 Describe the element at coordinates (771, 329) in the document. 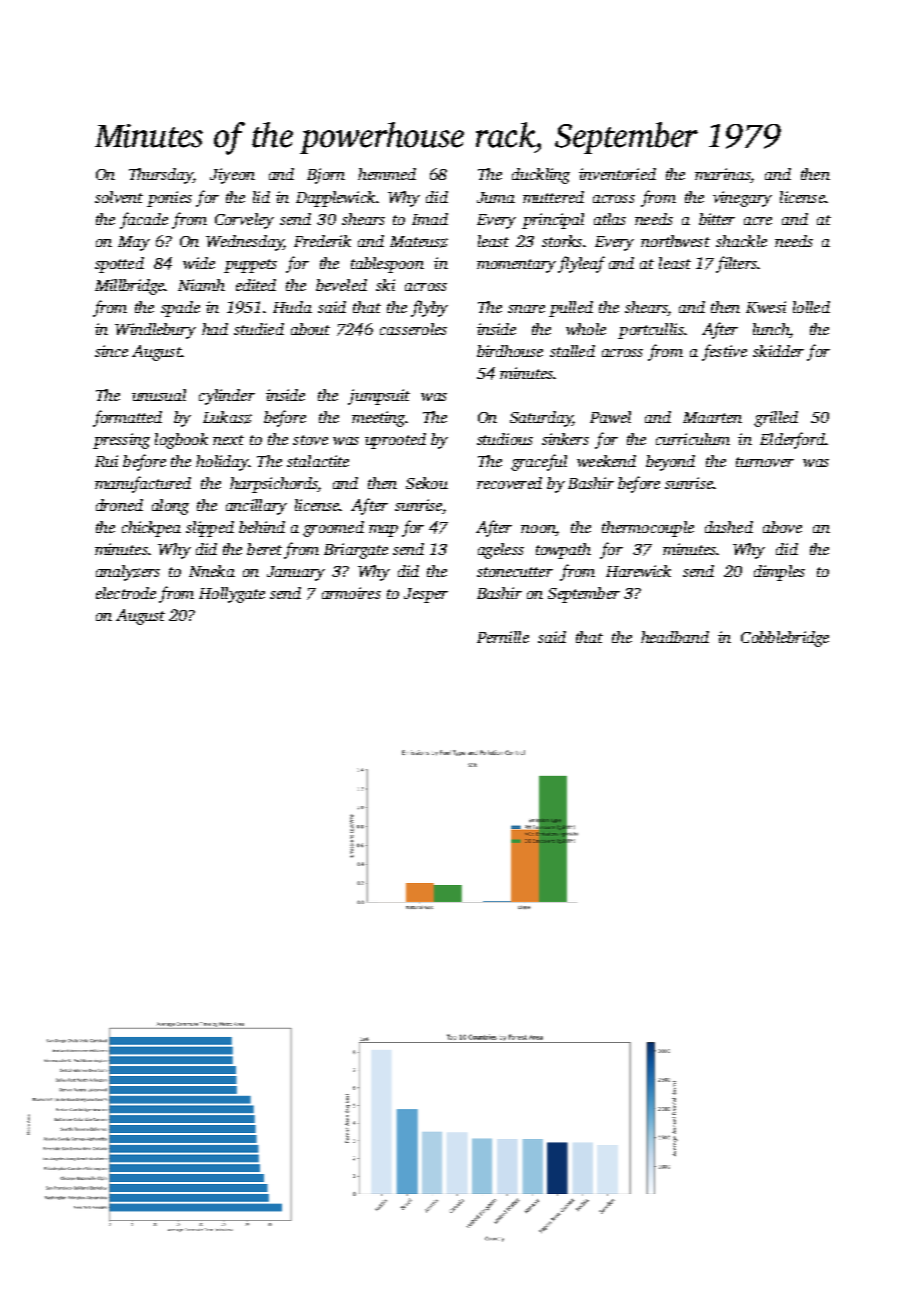

I see `lunch` at that location.
